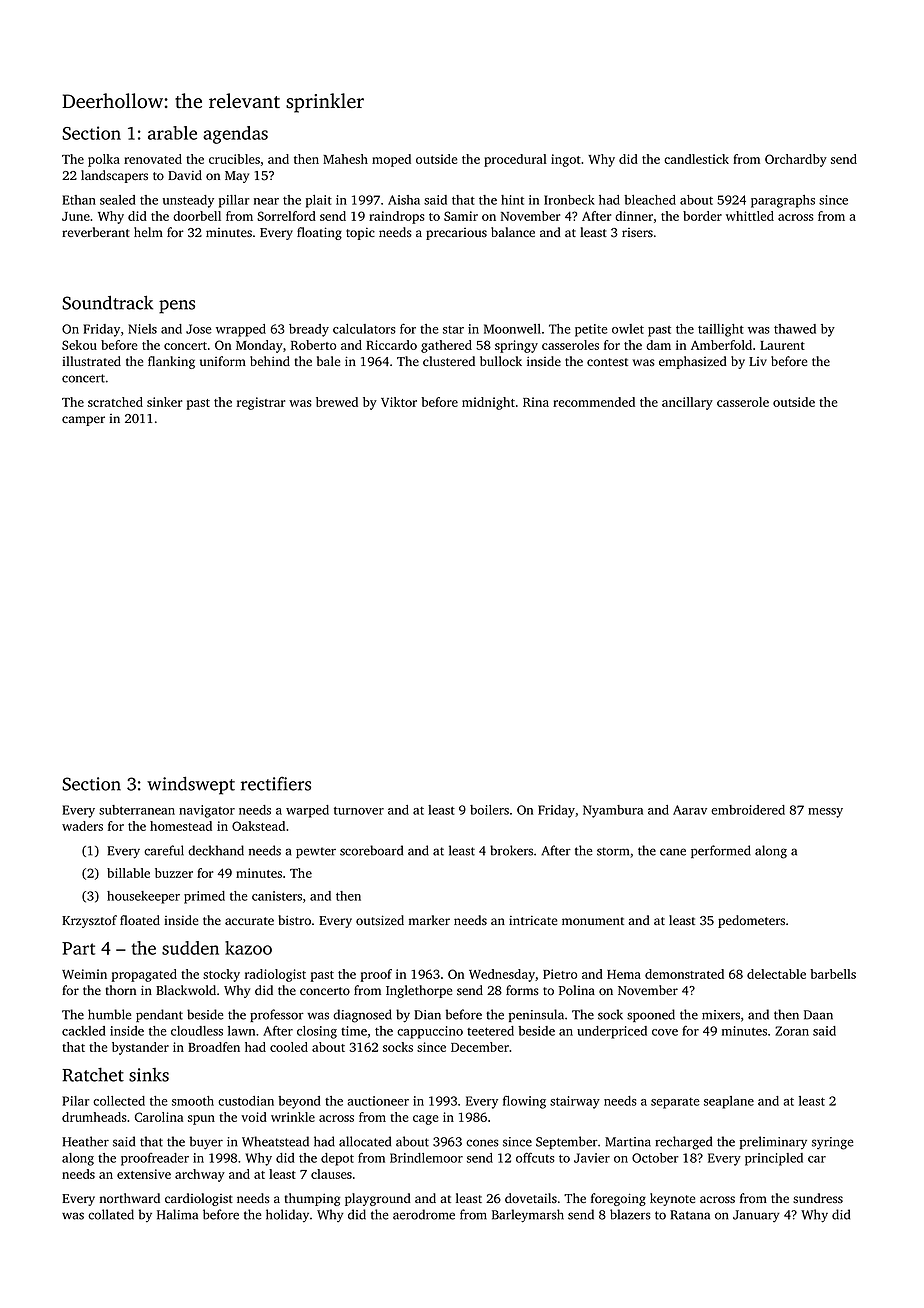  Describe the element at coordinates (371, 850) in the screenshot. I see `scoreboard` at that location.
